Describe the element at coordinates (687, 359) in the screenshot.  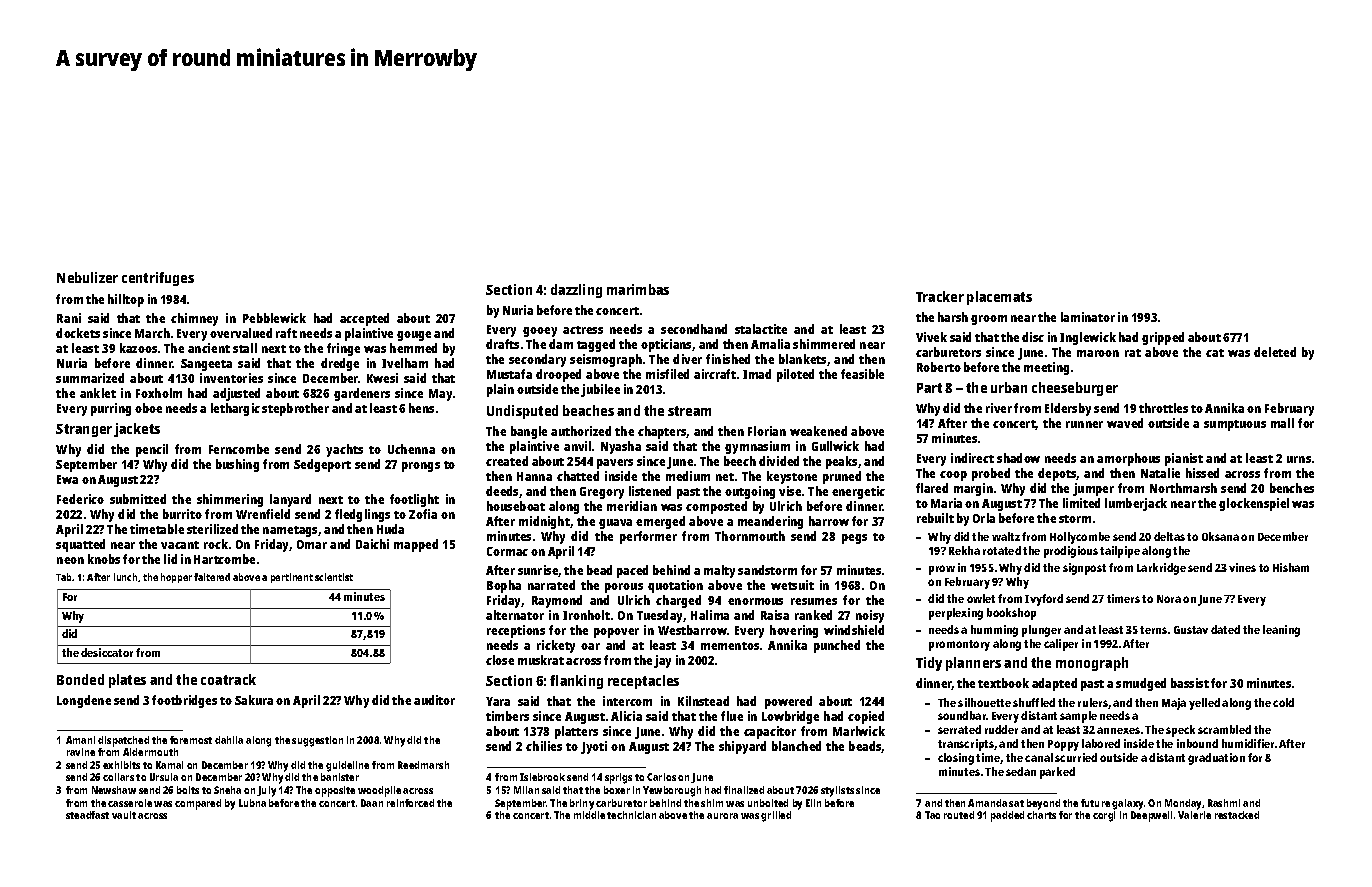
I see `diver` at that location.
